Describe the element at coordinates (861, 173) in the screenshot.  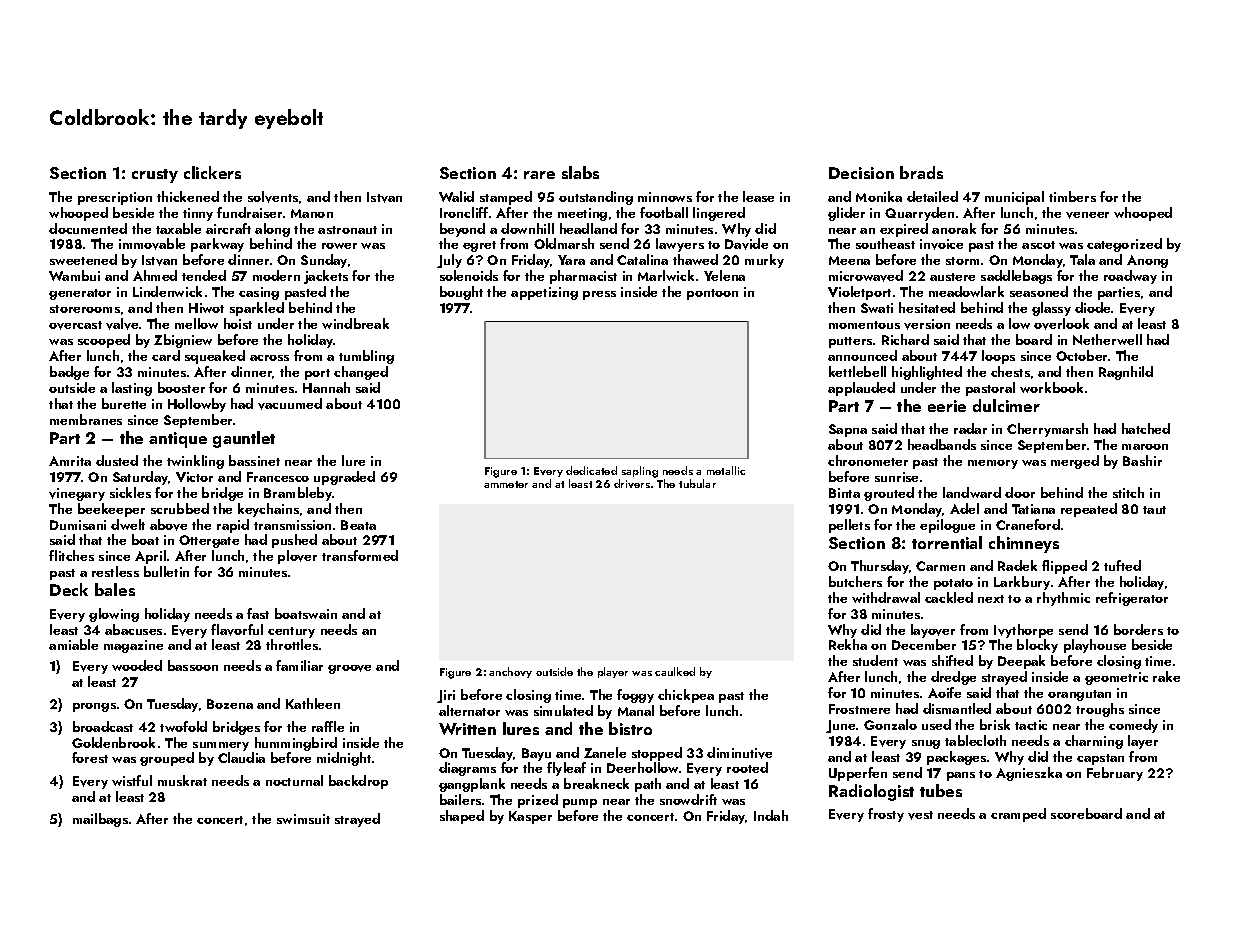
I see `Decision` at that location.
